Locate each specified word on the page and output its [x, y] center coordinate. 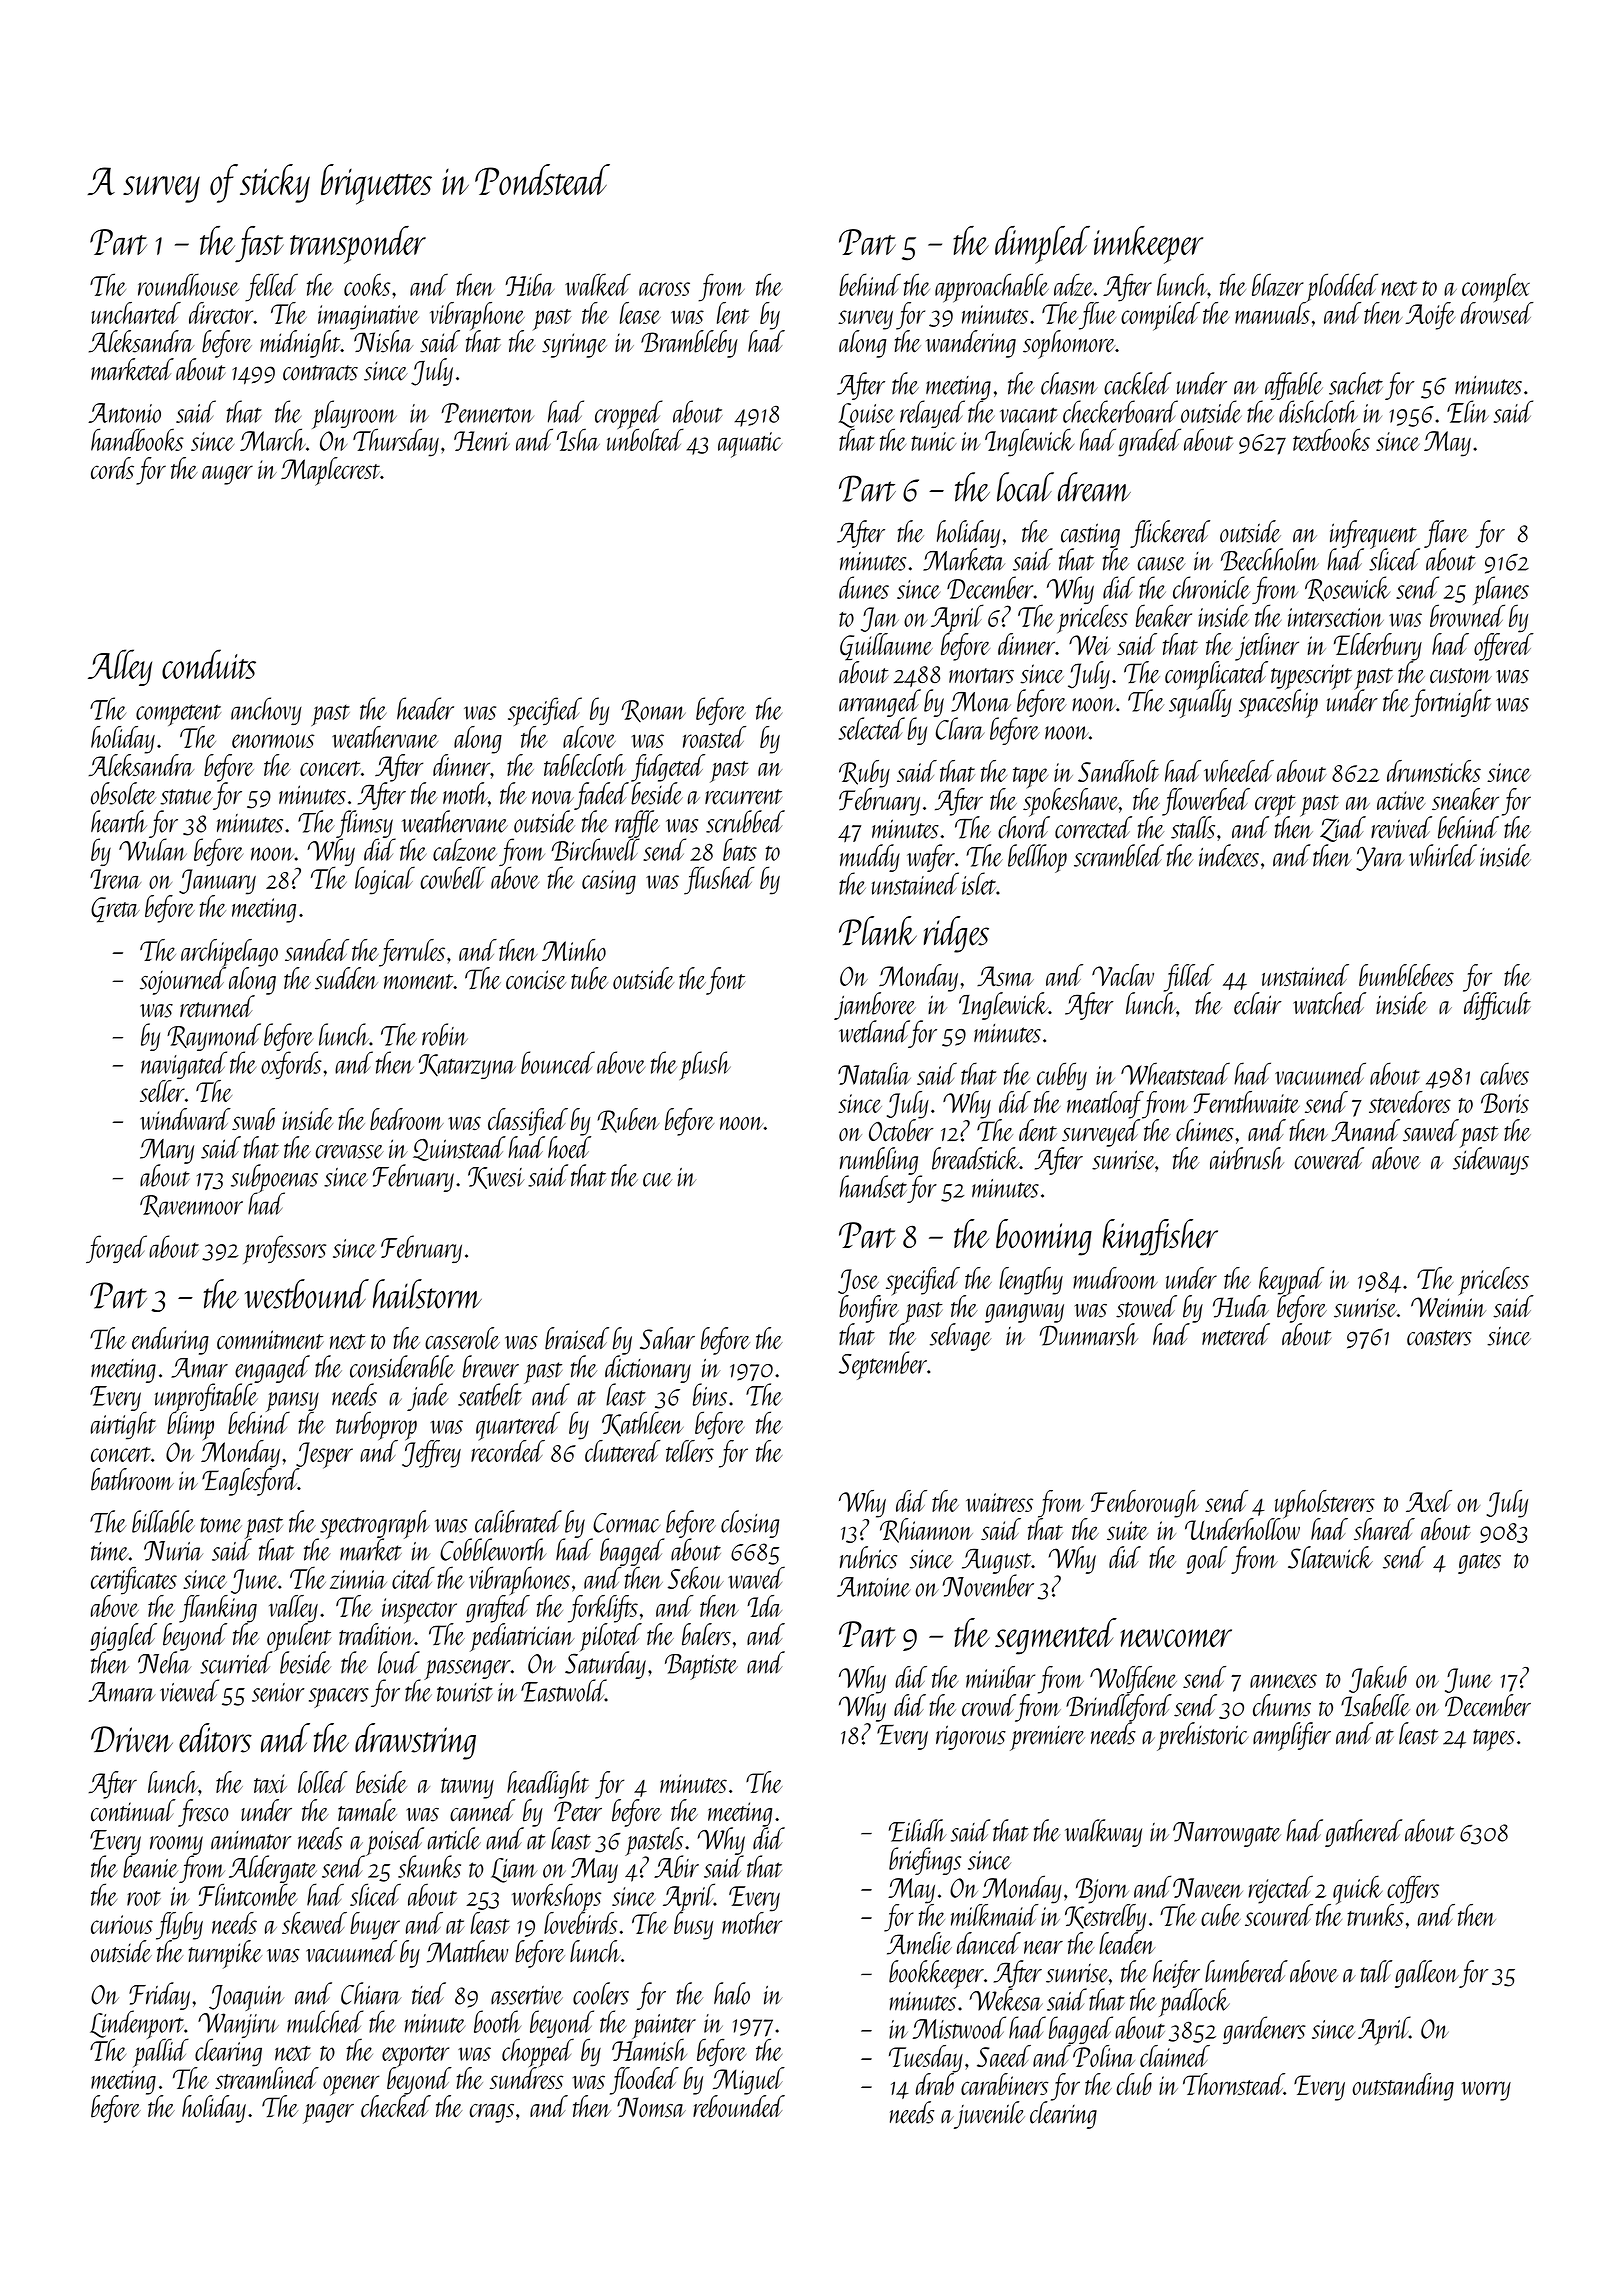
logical [385, 880]
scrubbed [745, 821]
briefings [925, 1861]
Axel [1429, 1501]
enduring [170, 1341]
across [664, 289]
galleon [1427, 1974]
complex [1496, 287]
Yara [1380, 859]
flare [1446, 534]
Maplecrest [330, 471]
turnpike [225, 1954]
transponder [358, 245]
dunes [864, 587]
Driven [132, 1739]
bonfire [869, 1309]
